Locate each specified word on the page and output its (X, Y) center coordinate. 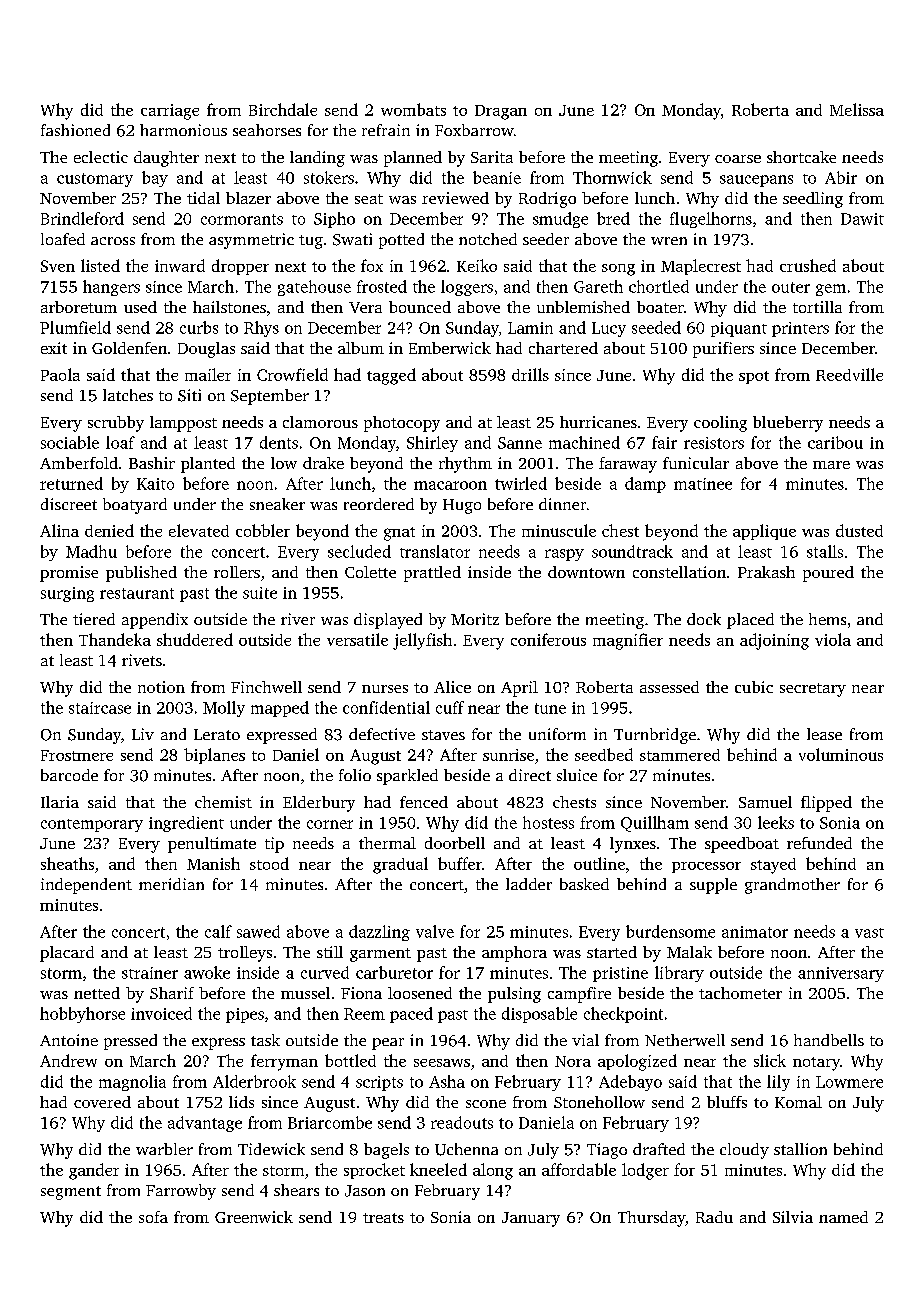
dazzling (379, 933)
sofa (153, 1217)
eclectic (101, 157)
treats (383, 1218)
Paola (60, 374)
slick (770, 1060)
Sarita (492, 157)
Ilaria (60, 802)
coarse (738, 159)
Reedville (849, 374)
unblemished (583, 307)
